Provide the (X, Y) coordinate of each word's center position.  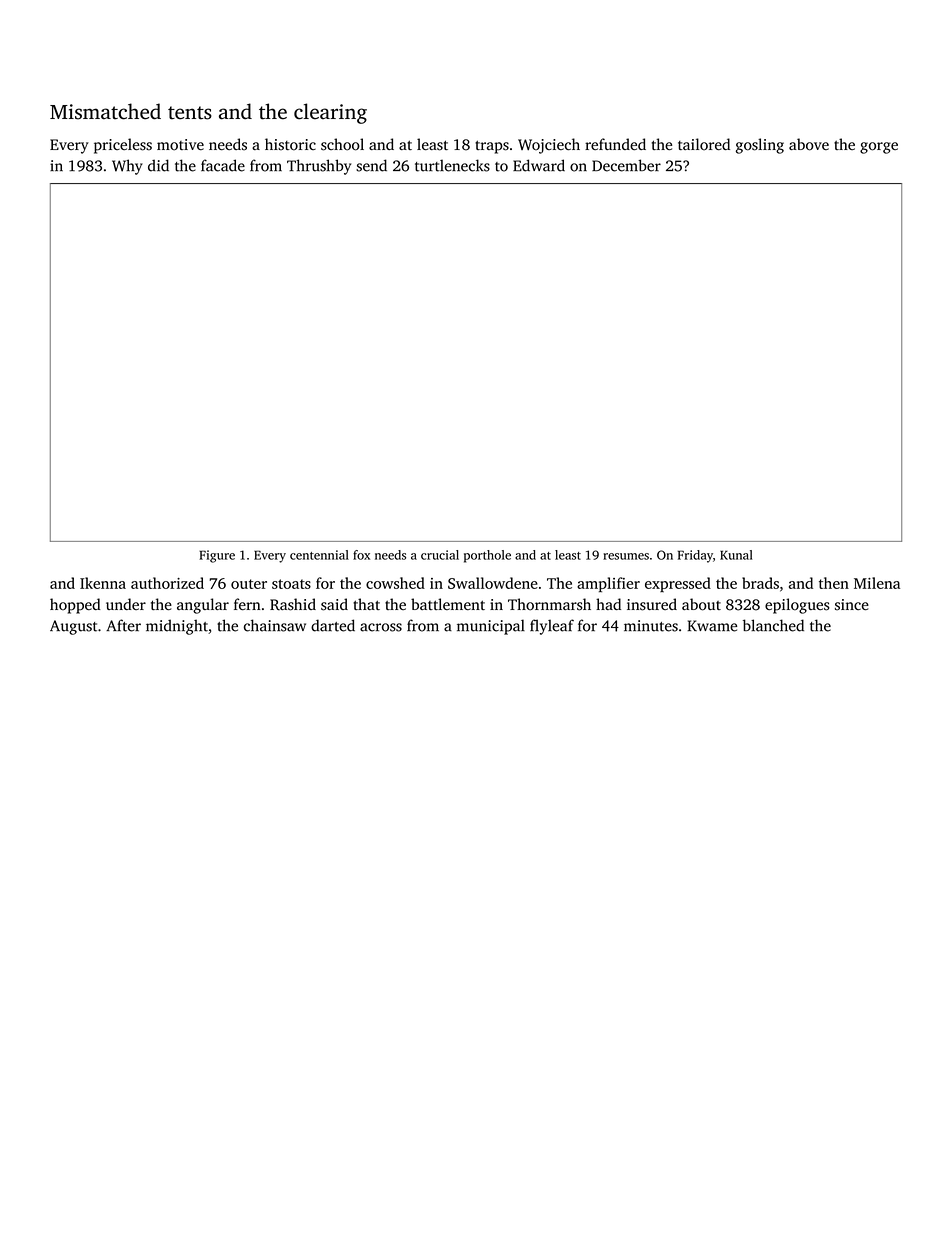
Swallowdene (493, 583)
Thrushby (319, 167)
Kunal (736, 555)
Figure (217, 556)
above (809, 144)
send (371, 165)
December (626, 165)
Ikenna (103, 583)
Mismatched (105, 111)
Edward (539, 165)
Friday (695, 556)
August (73, 627)
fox (361, 555)
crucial (440, 555)
